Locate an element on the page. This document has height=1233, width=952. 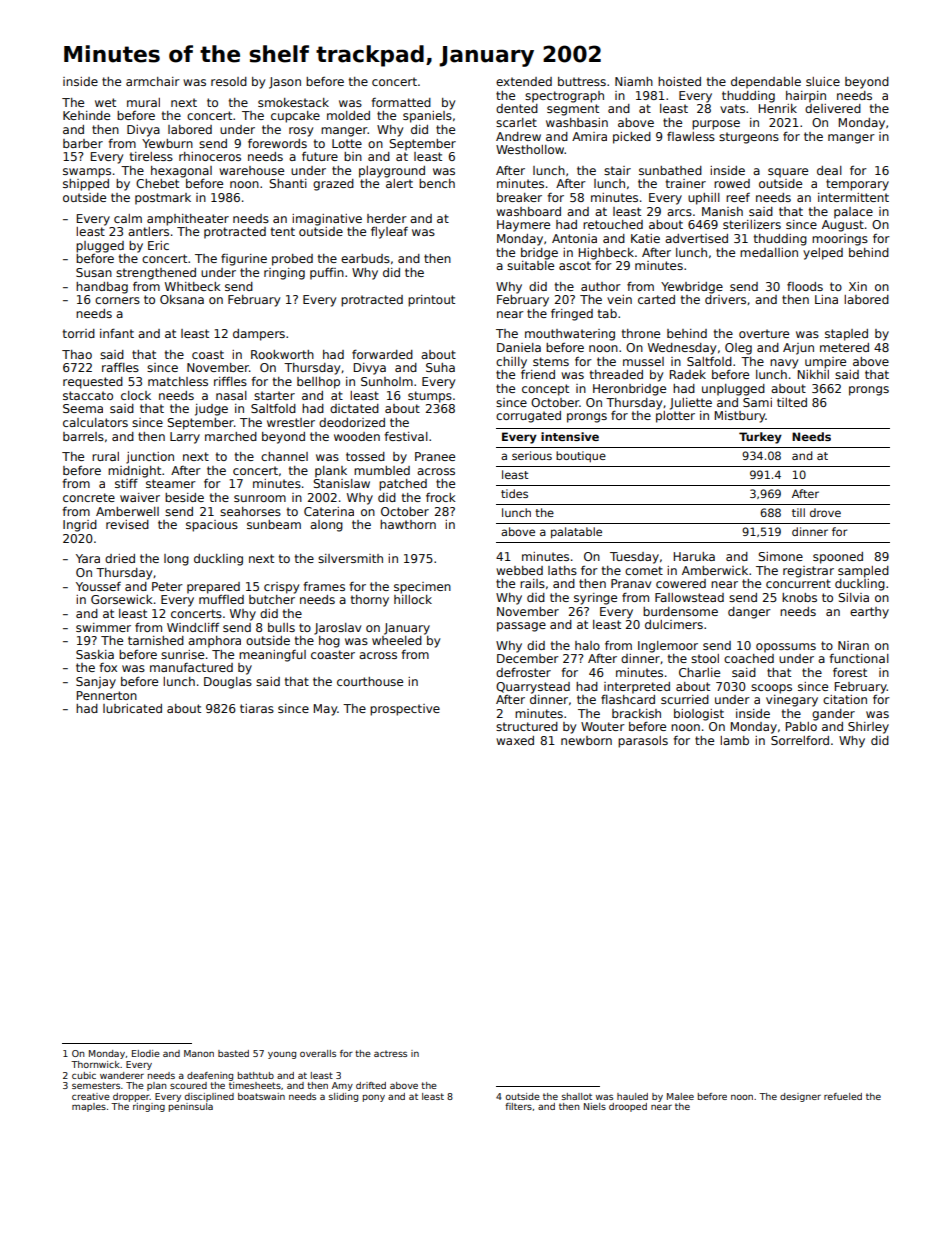
Shirley is located at coordinates (868, 728).
